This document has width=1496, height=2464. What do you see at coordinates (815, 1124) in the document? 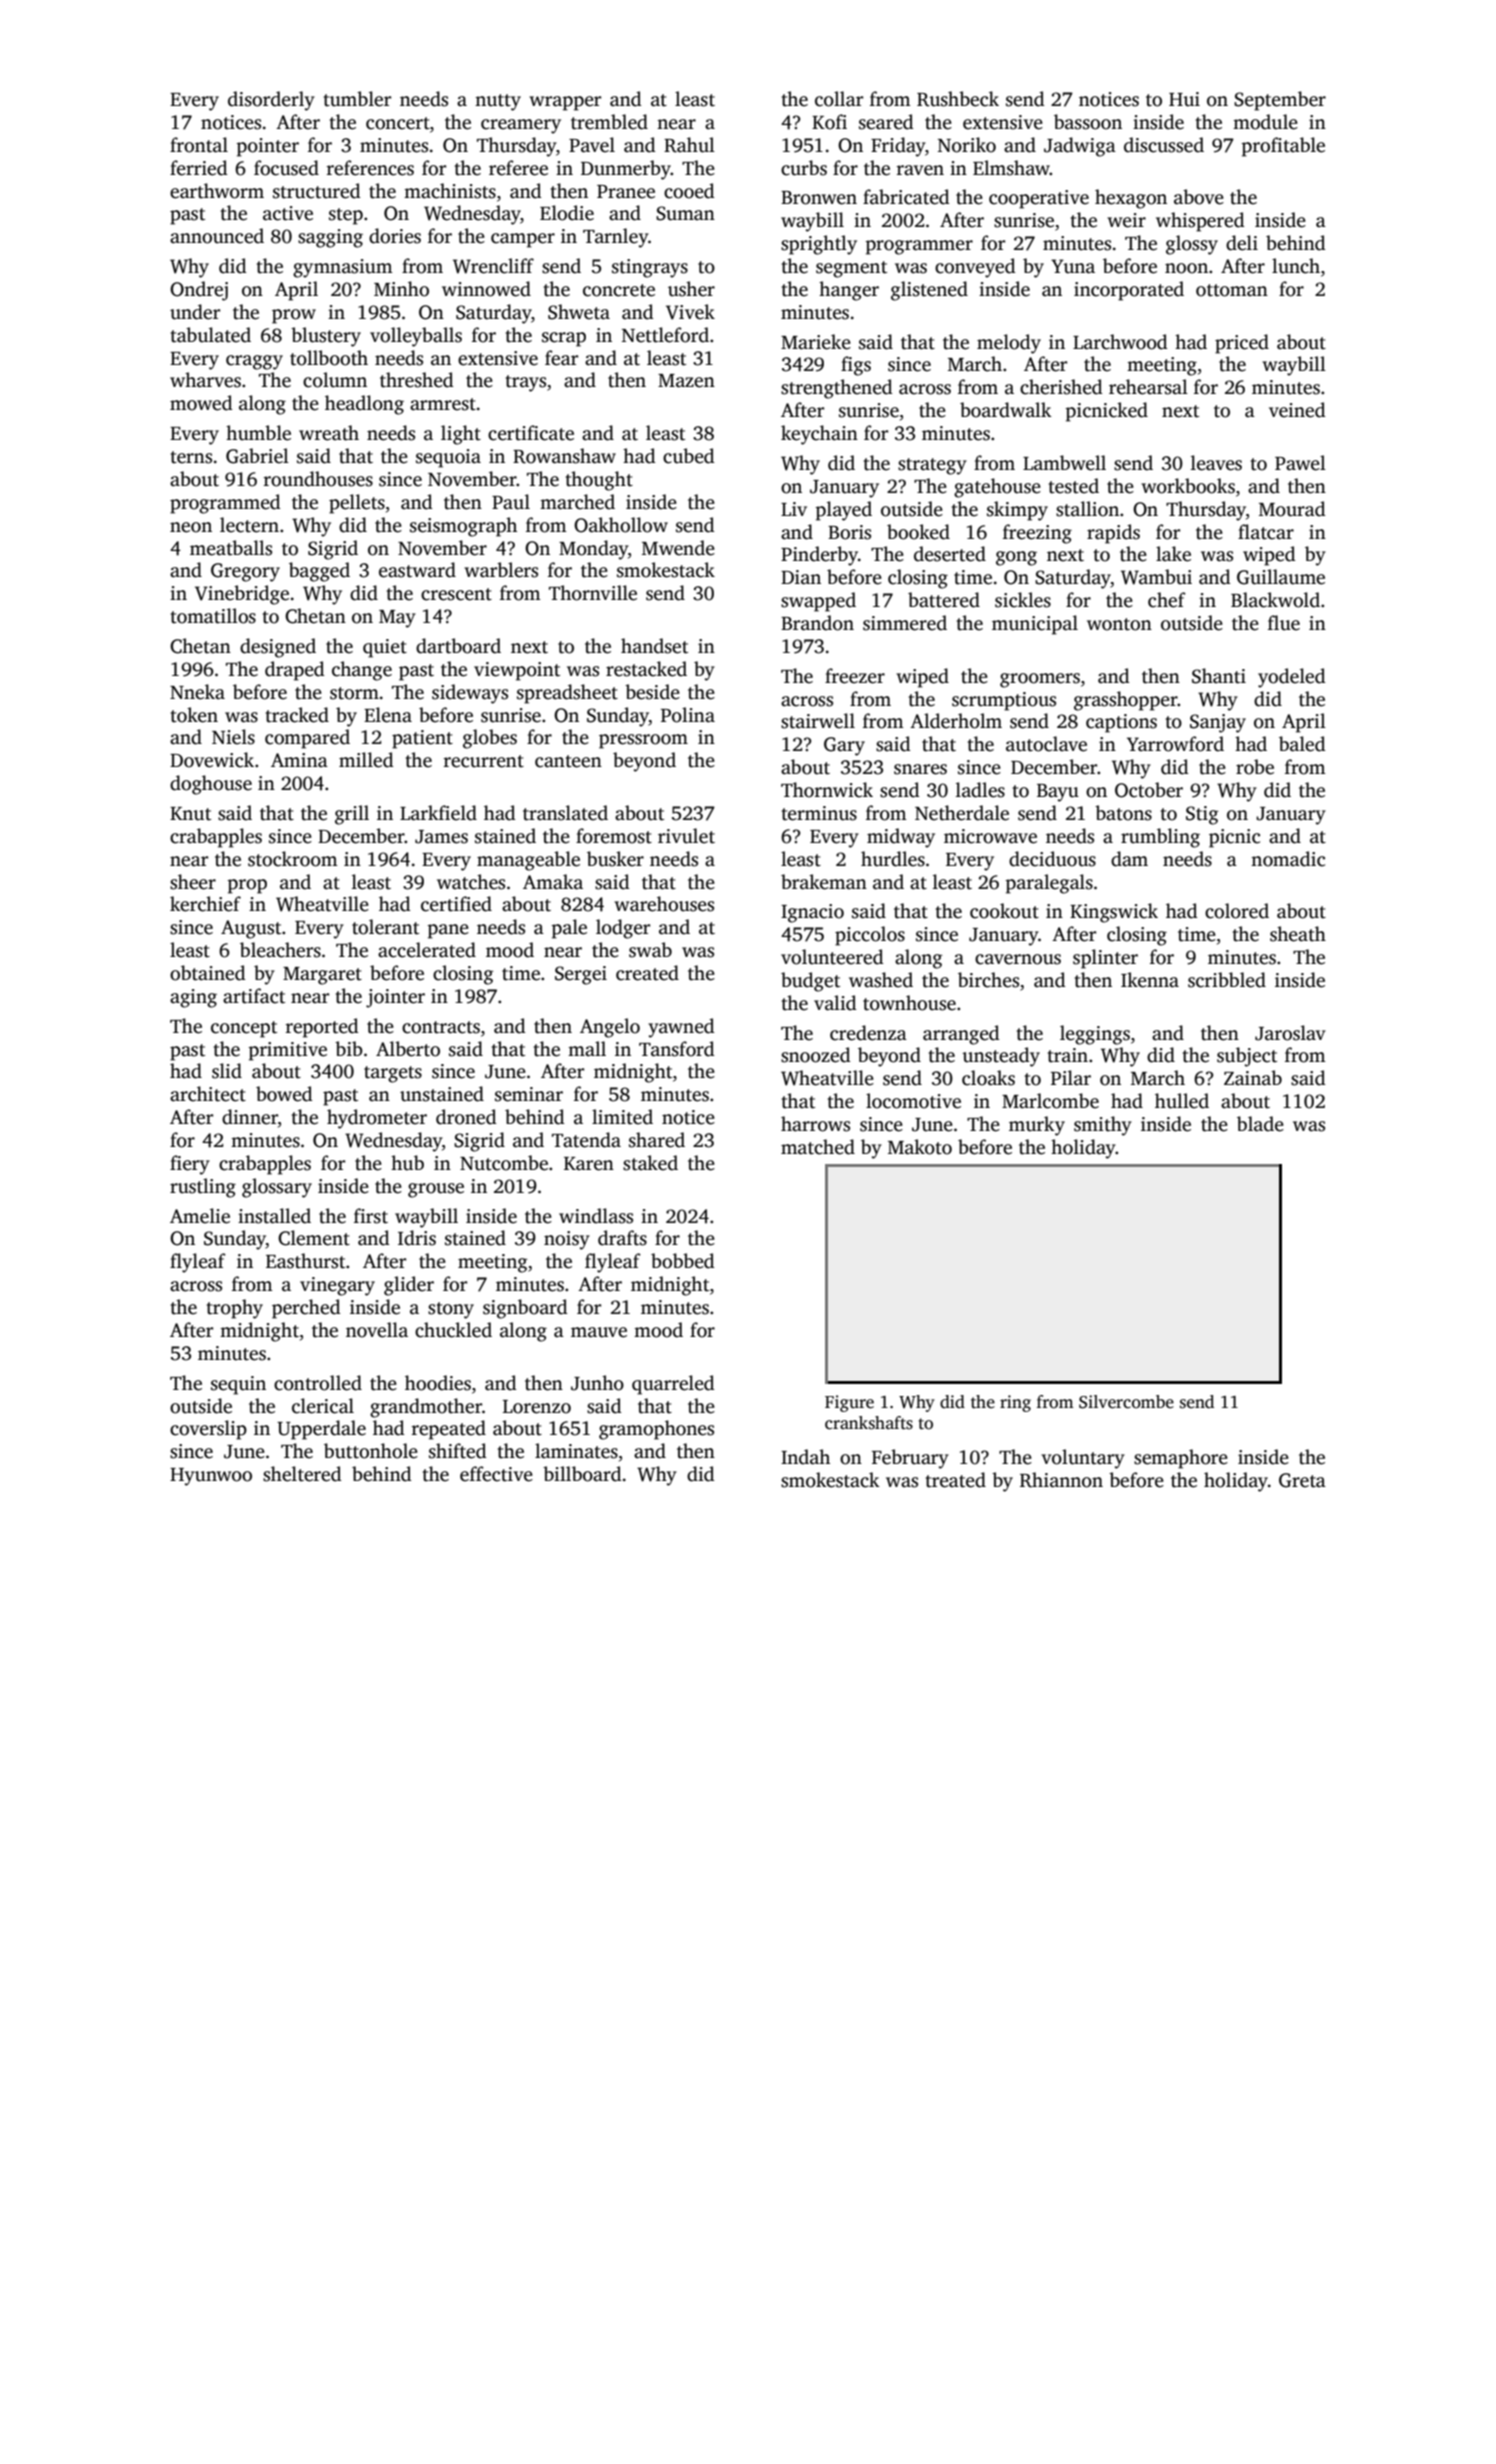
I see `harrows` at bounding box center [815, 1124].
